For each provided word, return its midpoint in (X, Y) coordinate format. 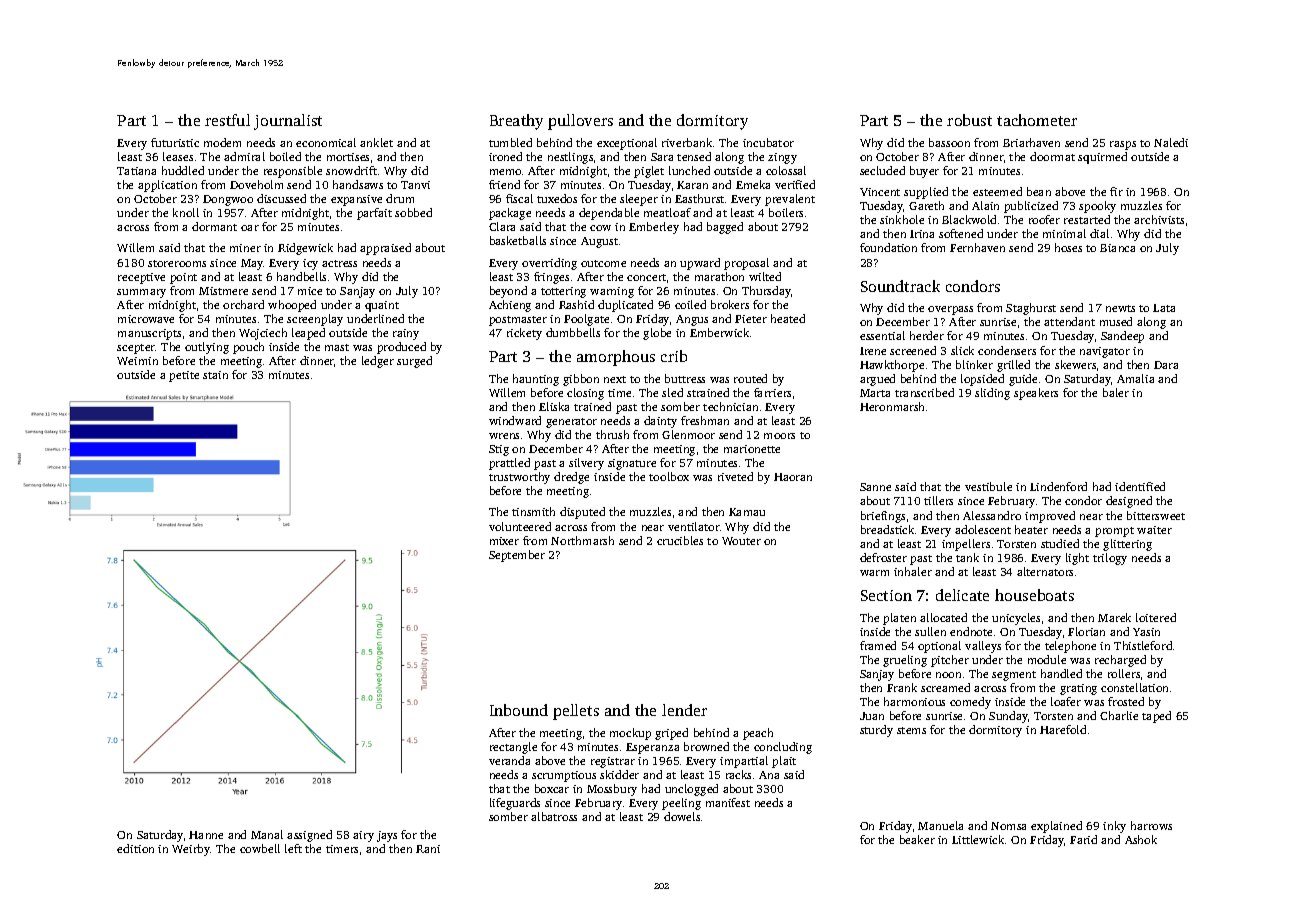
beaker (917, 839)
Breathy (516, 122)
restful (227, 120)
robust (969, 120)
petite (184, 376)
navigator (1105, 352)
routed (750, 378)
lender (684, 710)
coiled (690, 304)
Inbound (519, 710)
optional (939, 647)
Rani (428, 849)
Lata (1164, 308)
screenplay (315, 320)
